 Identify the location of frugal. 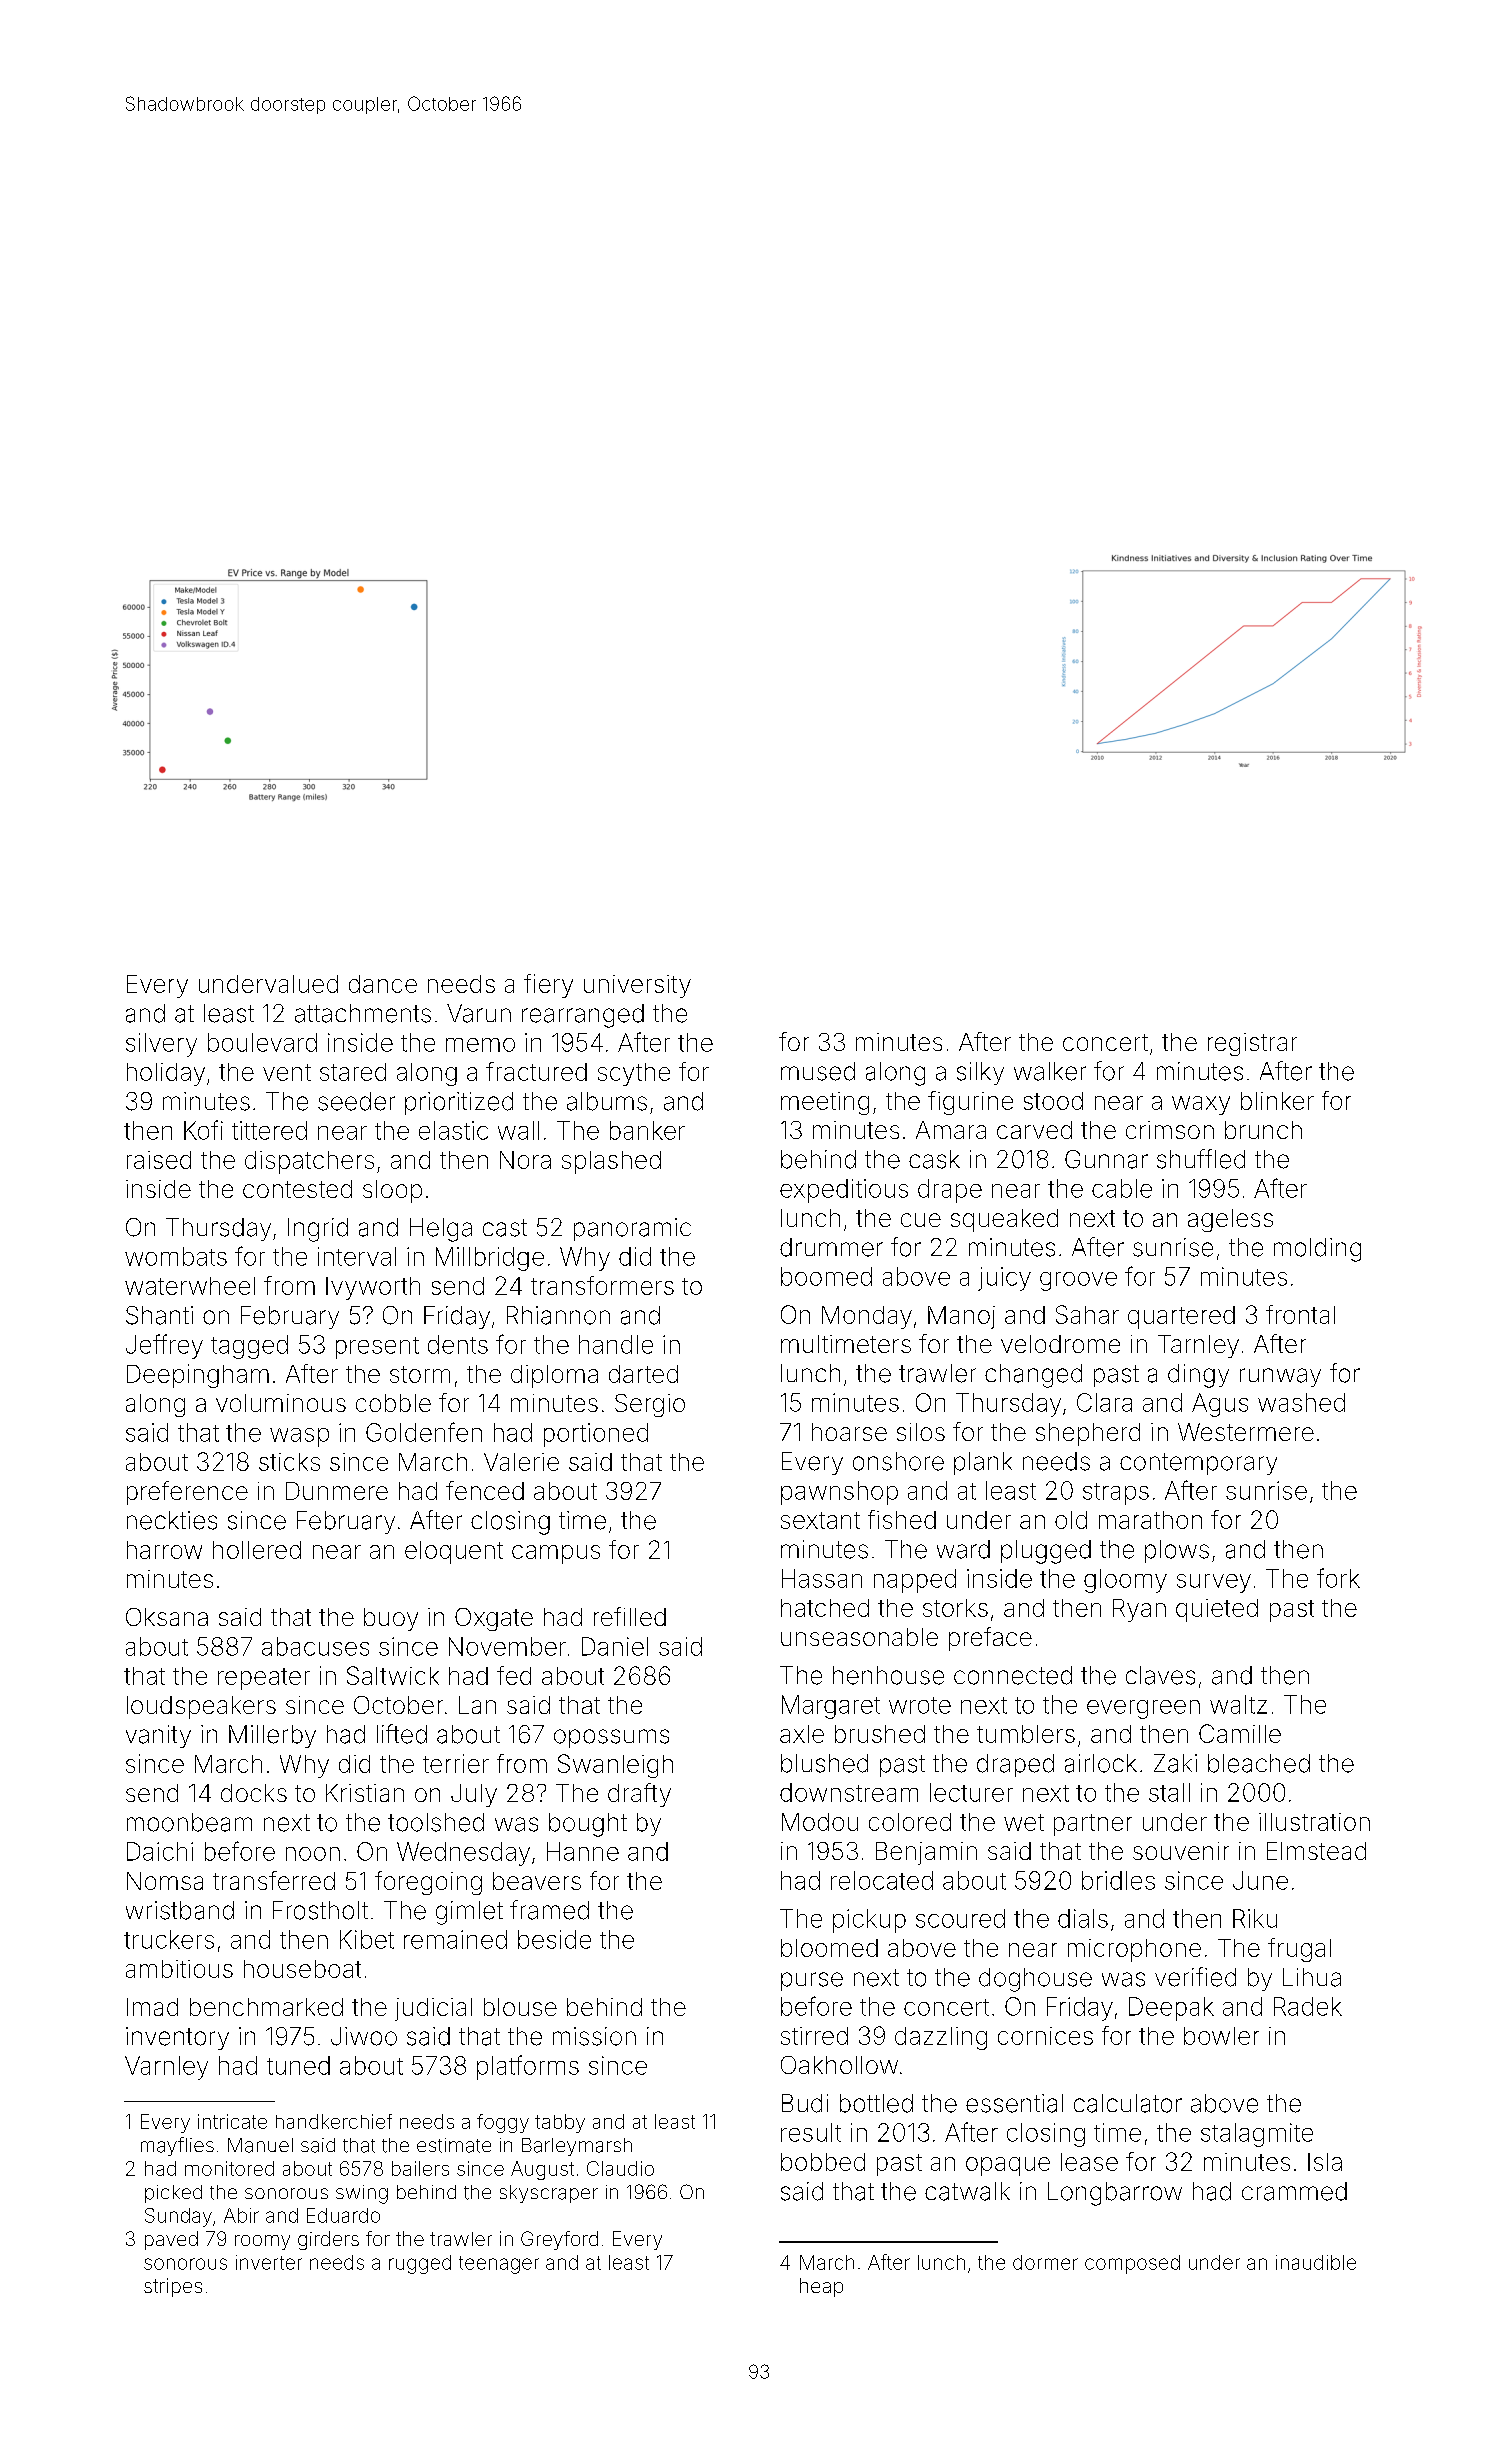
(1299, 1950).
